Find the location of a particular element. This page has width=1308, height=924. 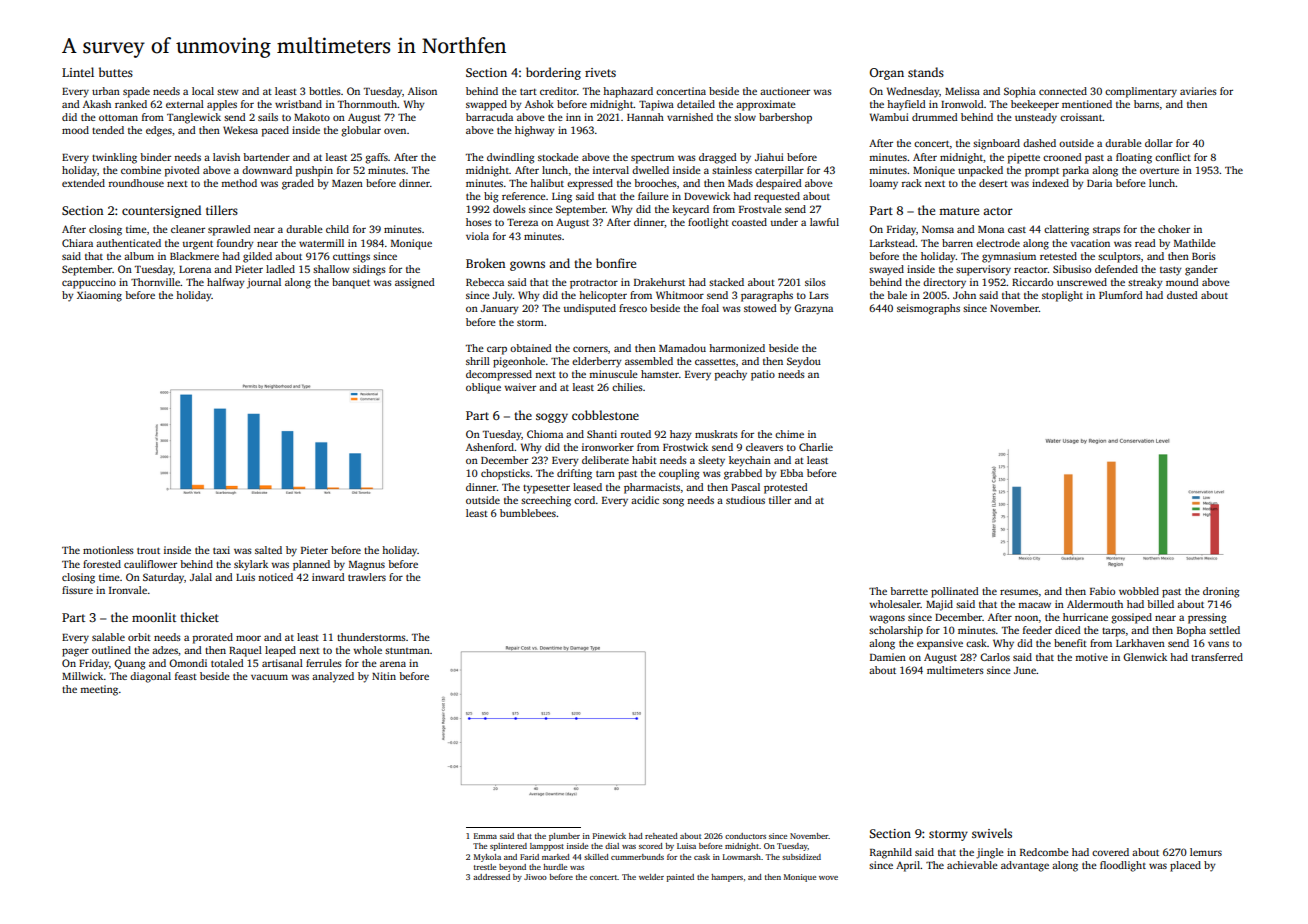

Nitin is located at coordinates (384, 676).
